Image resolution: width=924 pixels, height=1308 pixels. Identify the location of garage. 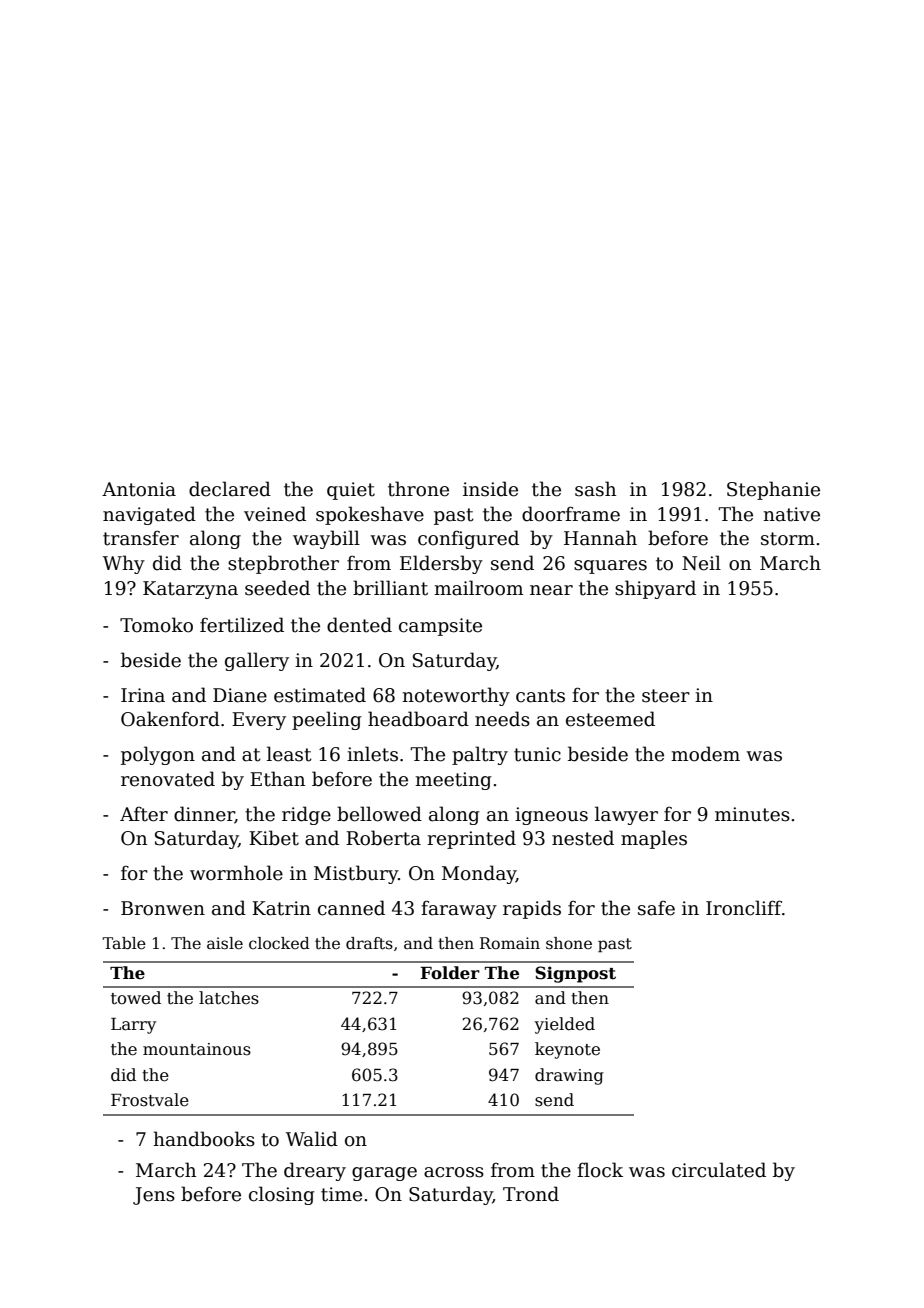
(384, 1174).
